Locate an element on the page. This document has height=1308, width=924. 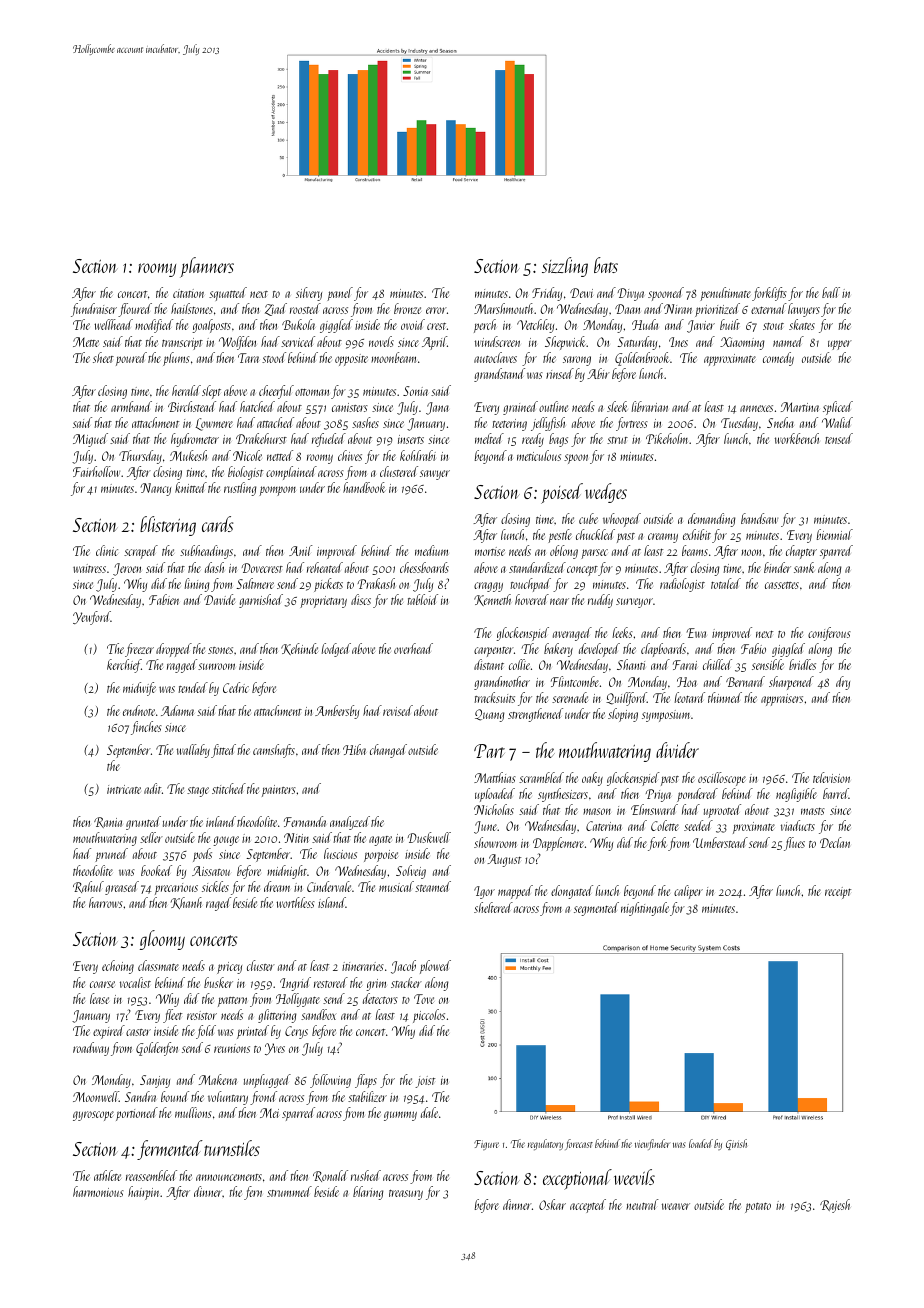
Priya is located at coordinates (658, 795).
